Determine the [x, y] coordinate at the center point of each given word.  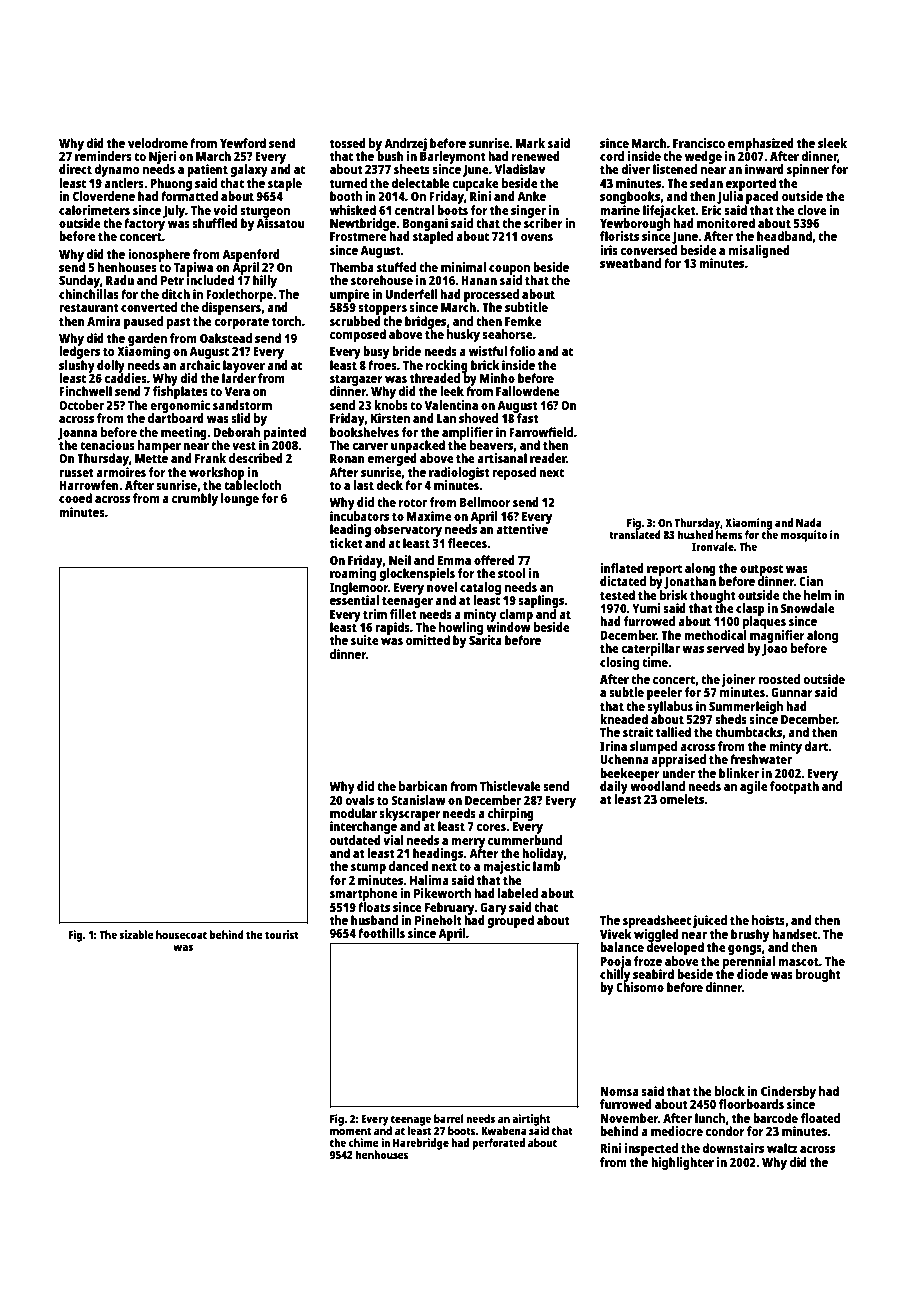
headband [784, 236]
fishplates [180, 392]
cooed [75, 498]
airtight [531, 1120]
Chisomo [640, 987]
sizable [136, 934]
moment [350, 1131]
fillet [403, 614]
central [414, 210]
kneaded [624, 719]
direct [75, 169]
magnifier [777, 636]
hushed [695, 534]
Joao [775, 650]
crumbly [195, 499]
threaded [435, 378]
